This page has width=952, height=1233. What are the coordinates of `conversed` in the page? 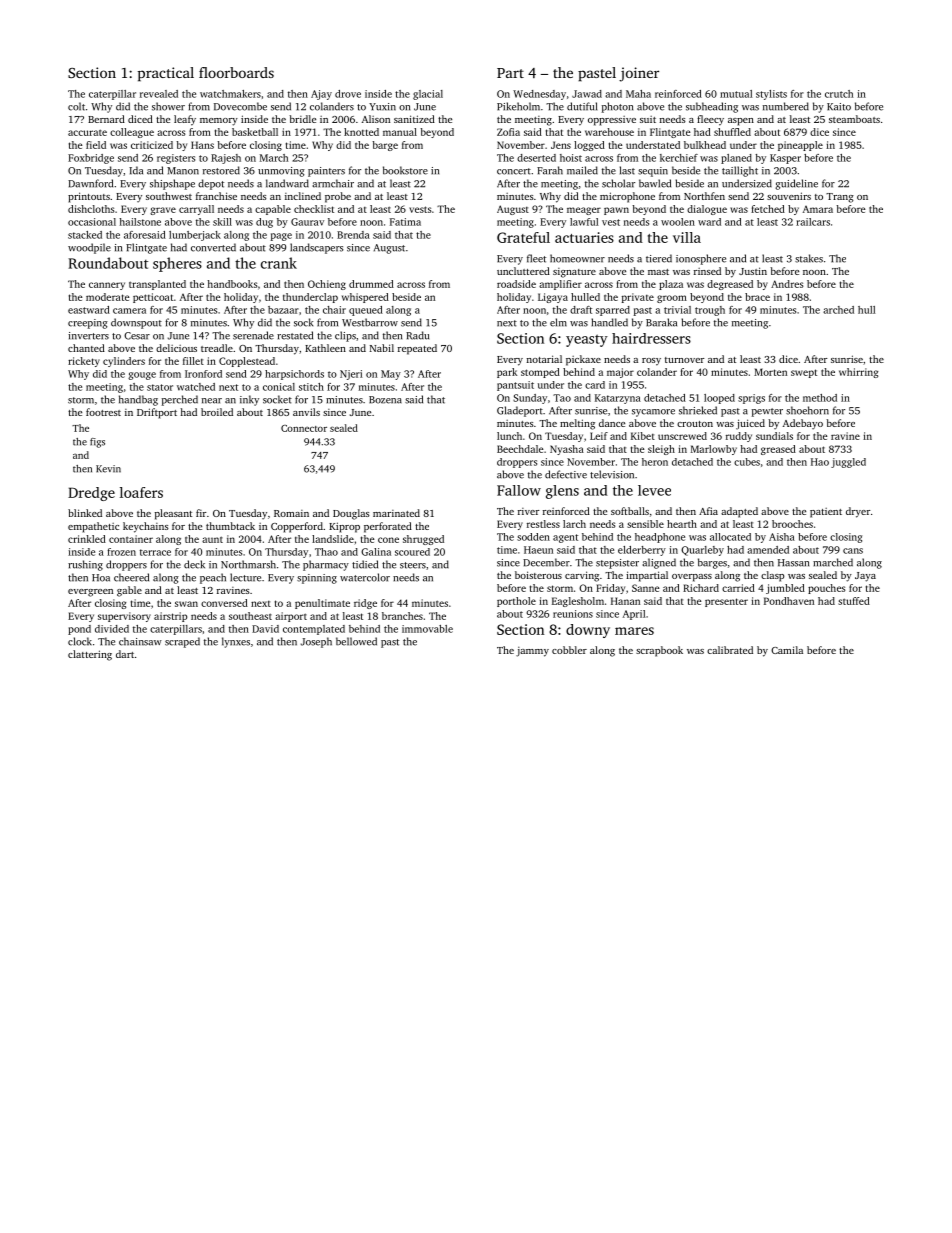 It's located at (224, 603).
